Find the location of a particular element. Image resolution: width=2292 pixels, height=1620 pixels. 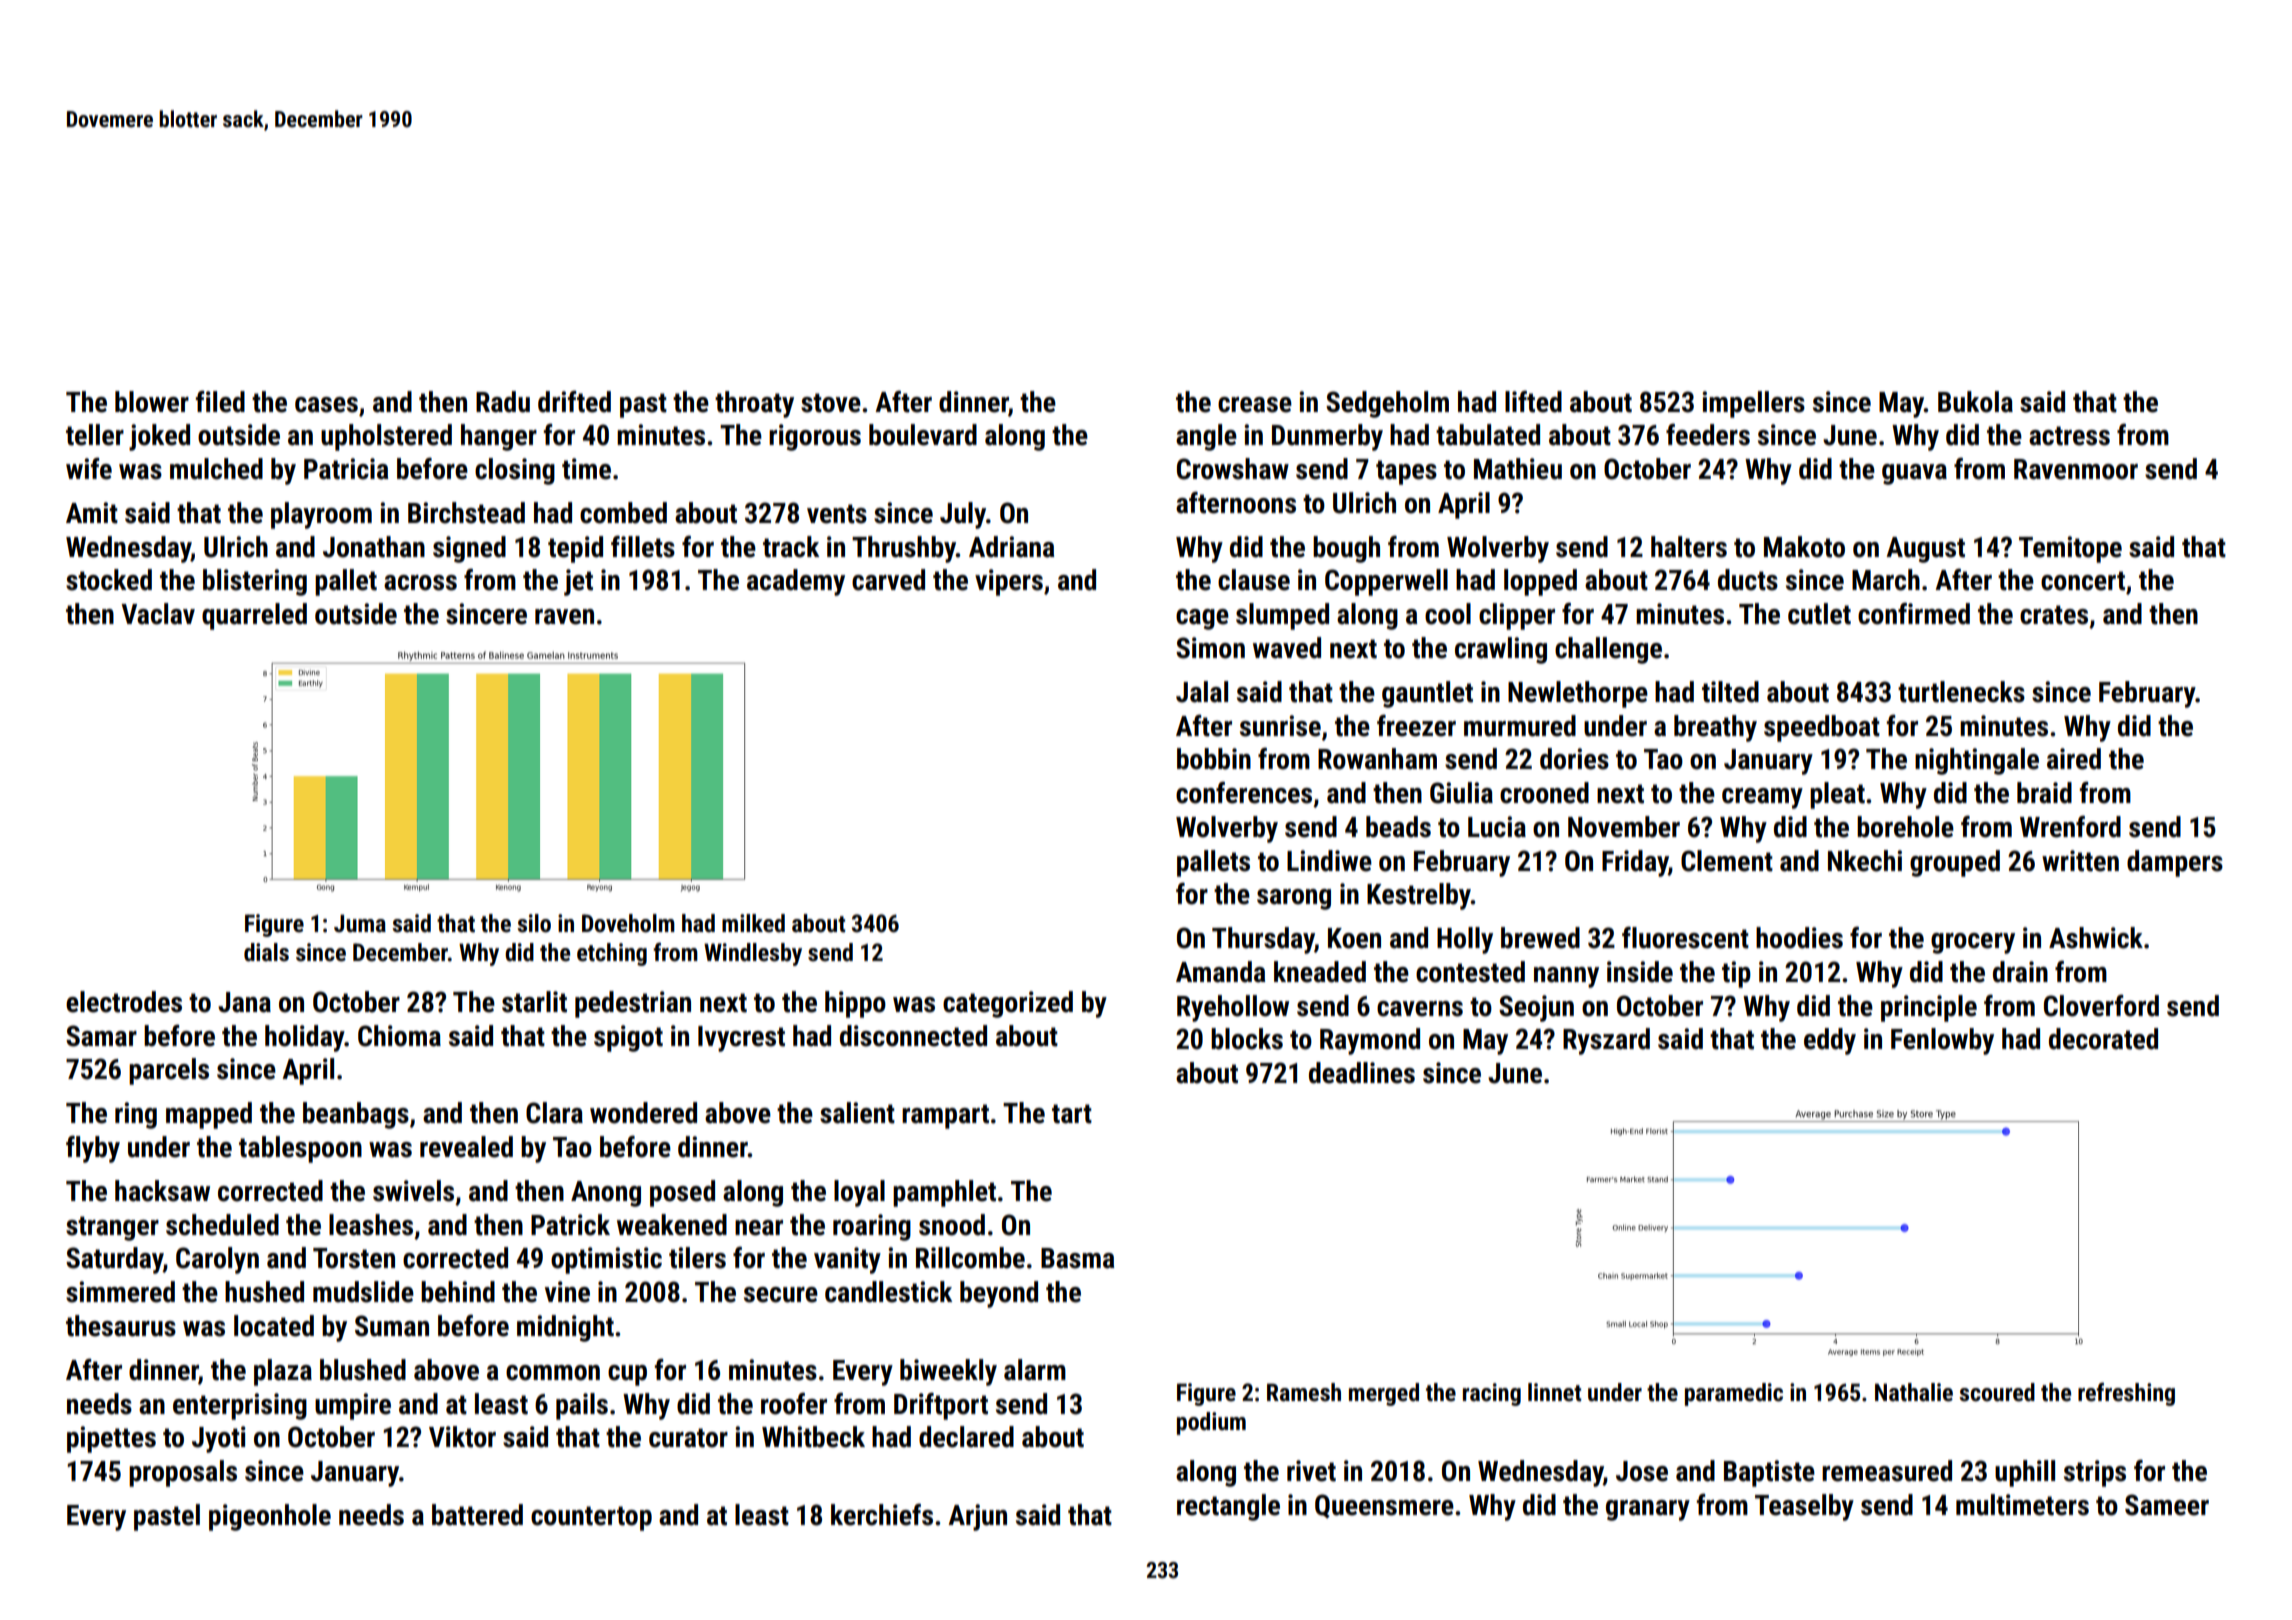

etching is located at coordinates (612, 954).
